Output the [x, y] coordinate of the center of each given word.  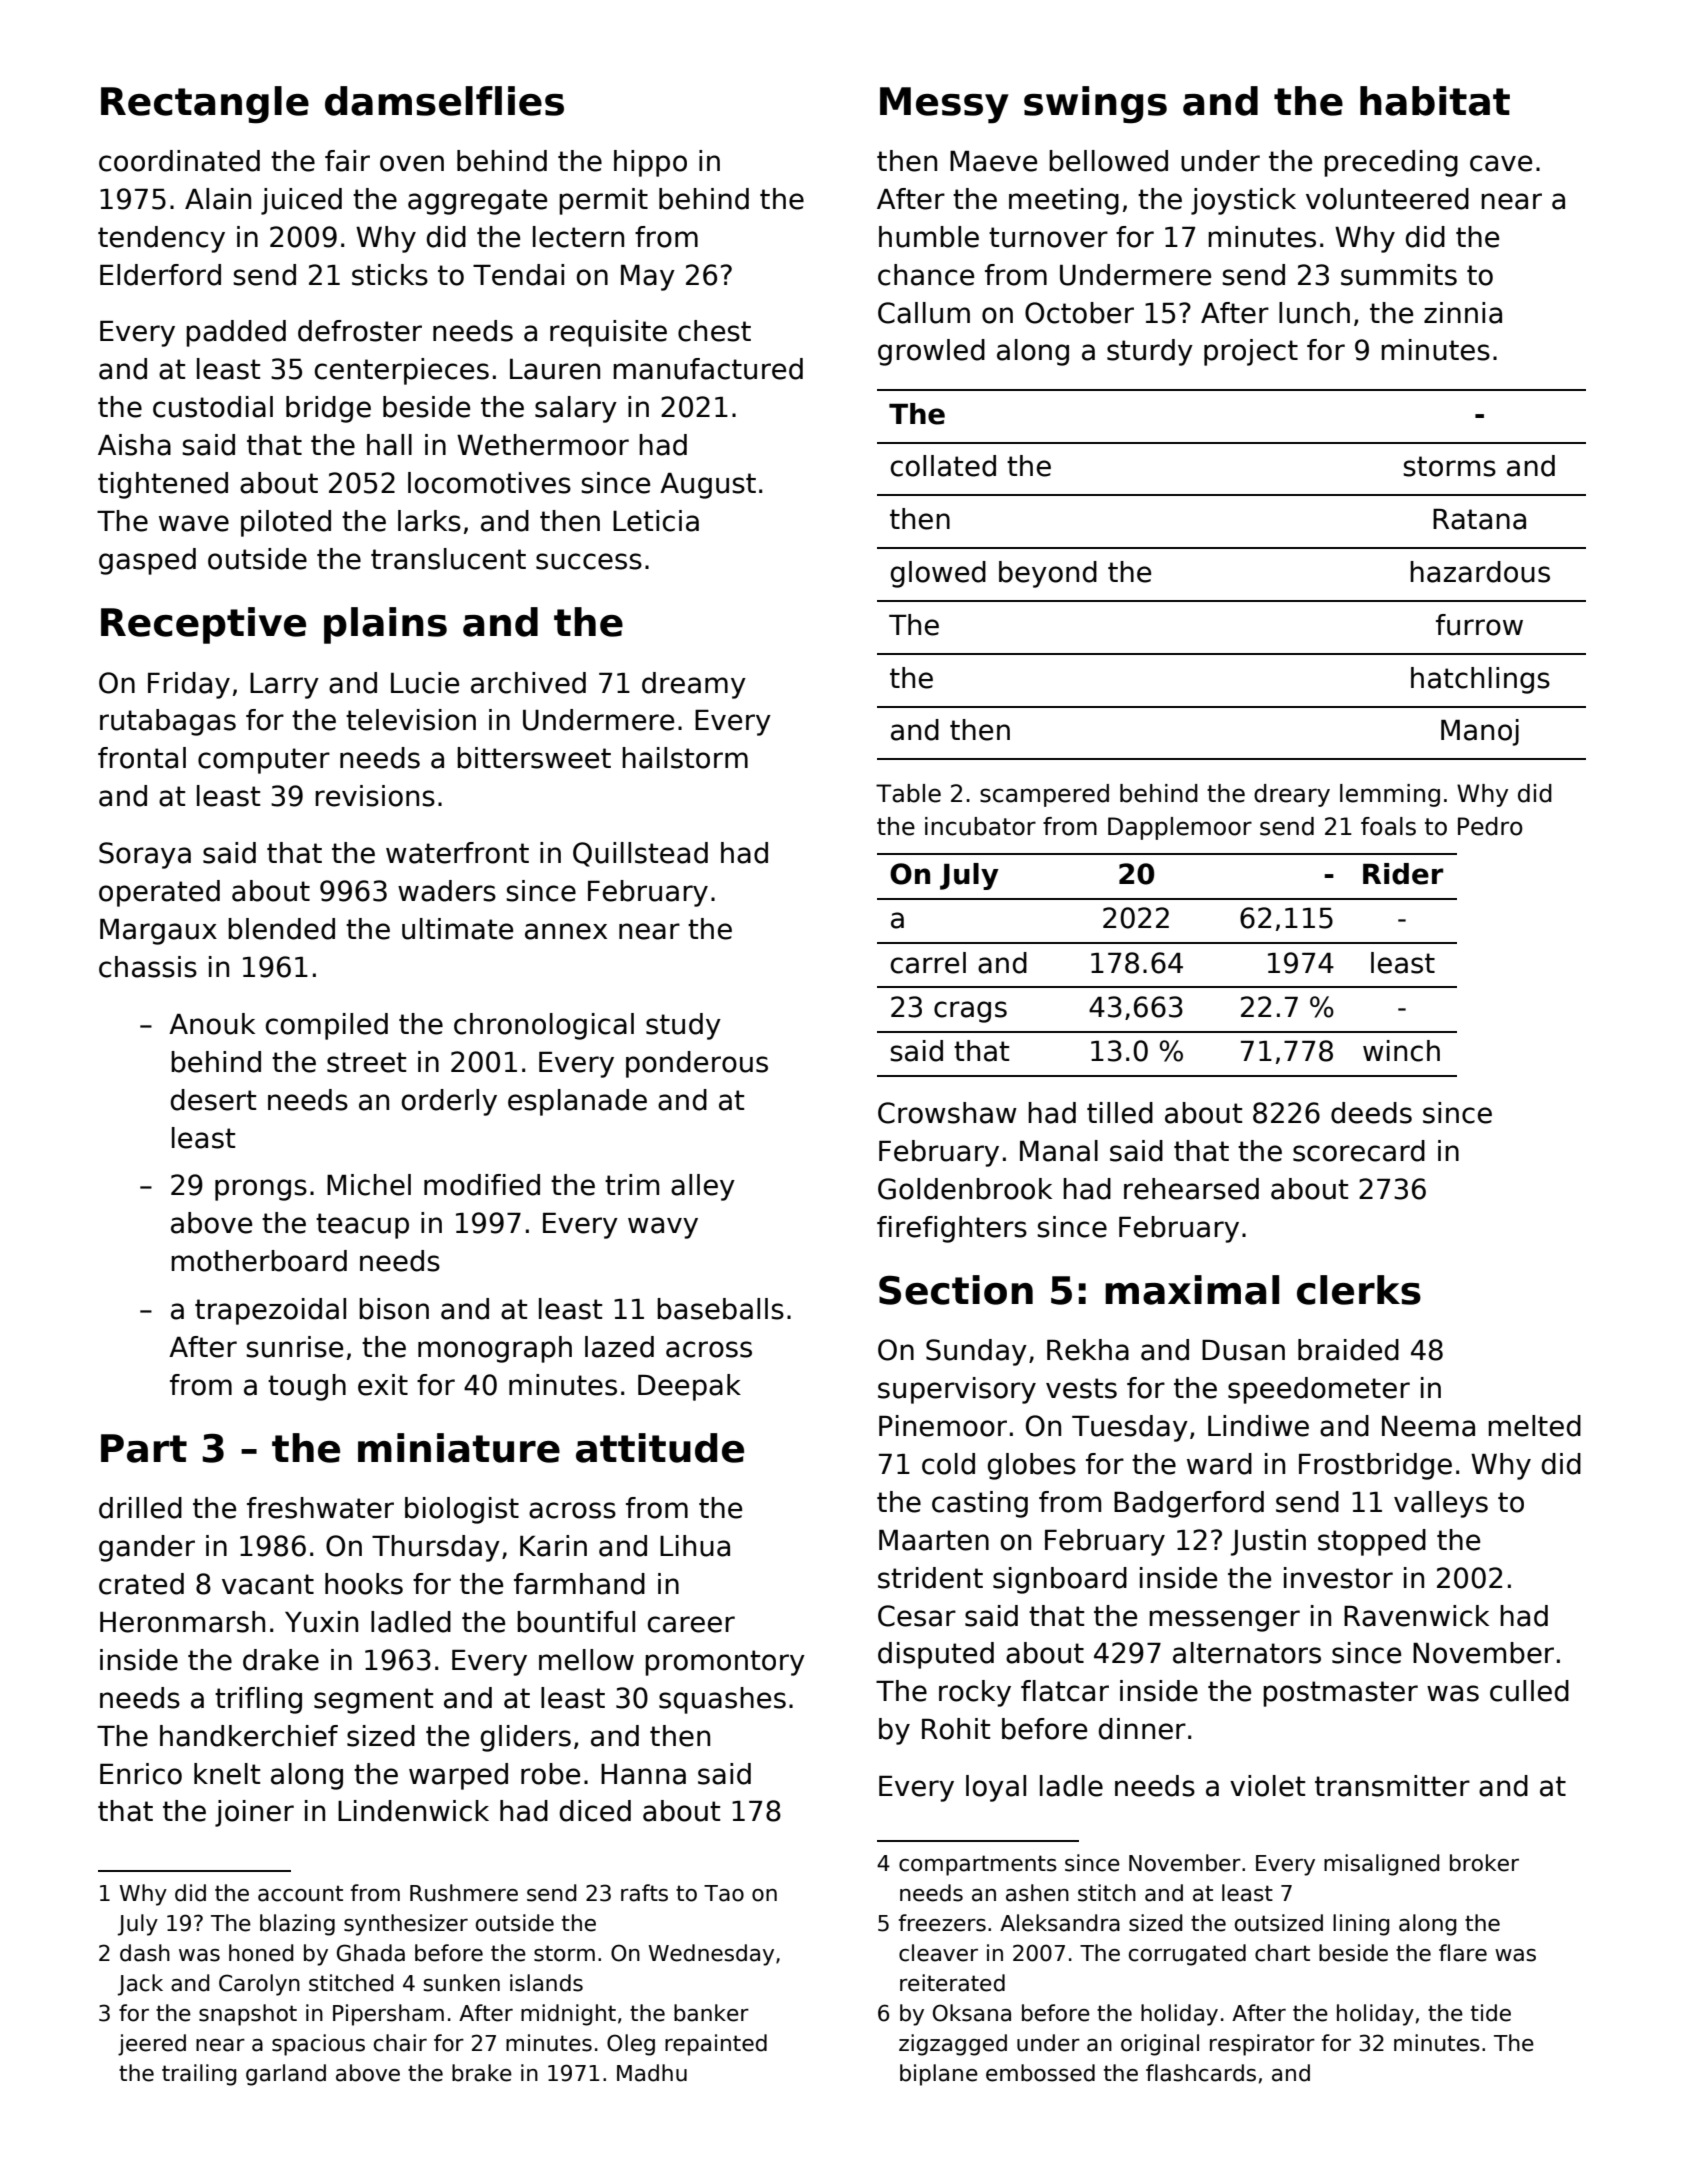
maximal [1192, 1290]
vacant [268, 1584]
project [1251, 352]
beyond [1048, 574]
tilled [1120, 1113]
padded [236, 333]
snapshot [248, 2015]
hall [389, 445]
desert [213, 1100]
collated [943, 466]
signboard [1060, 1580]
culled [1529, 1691]
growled [931, 352]
